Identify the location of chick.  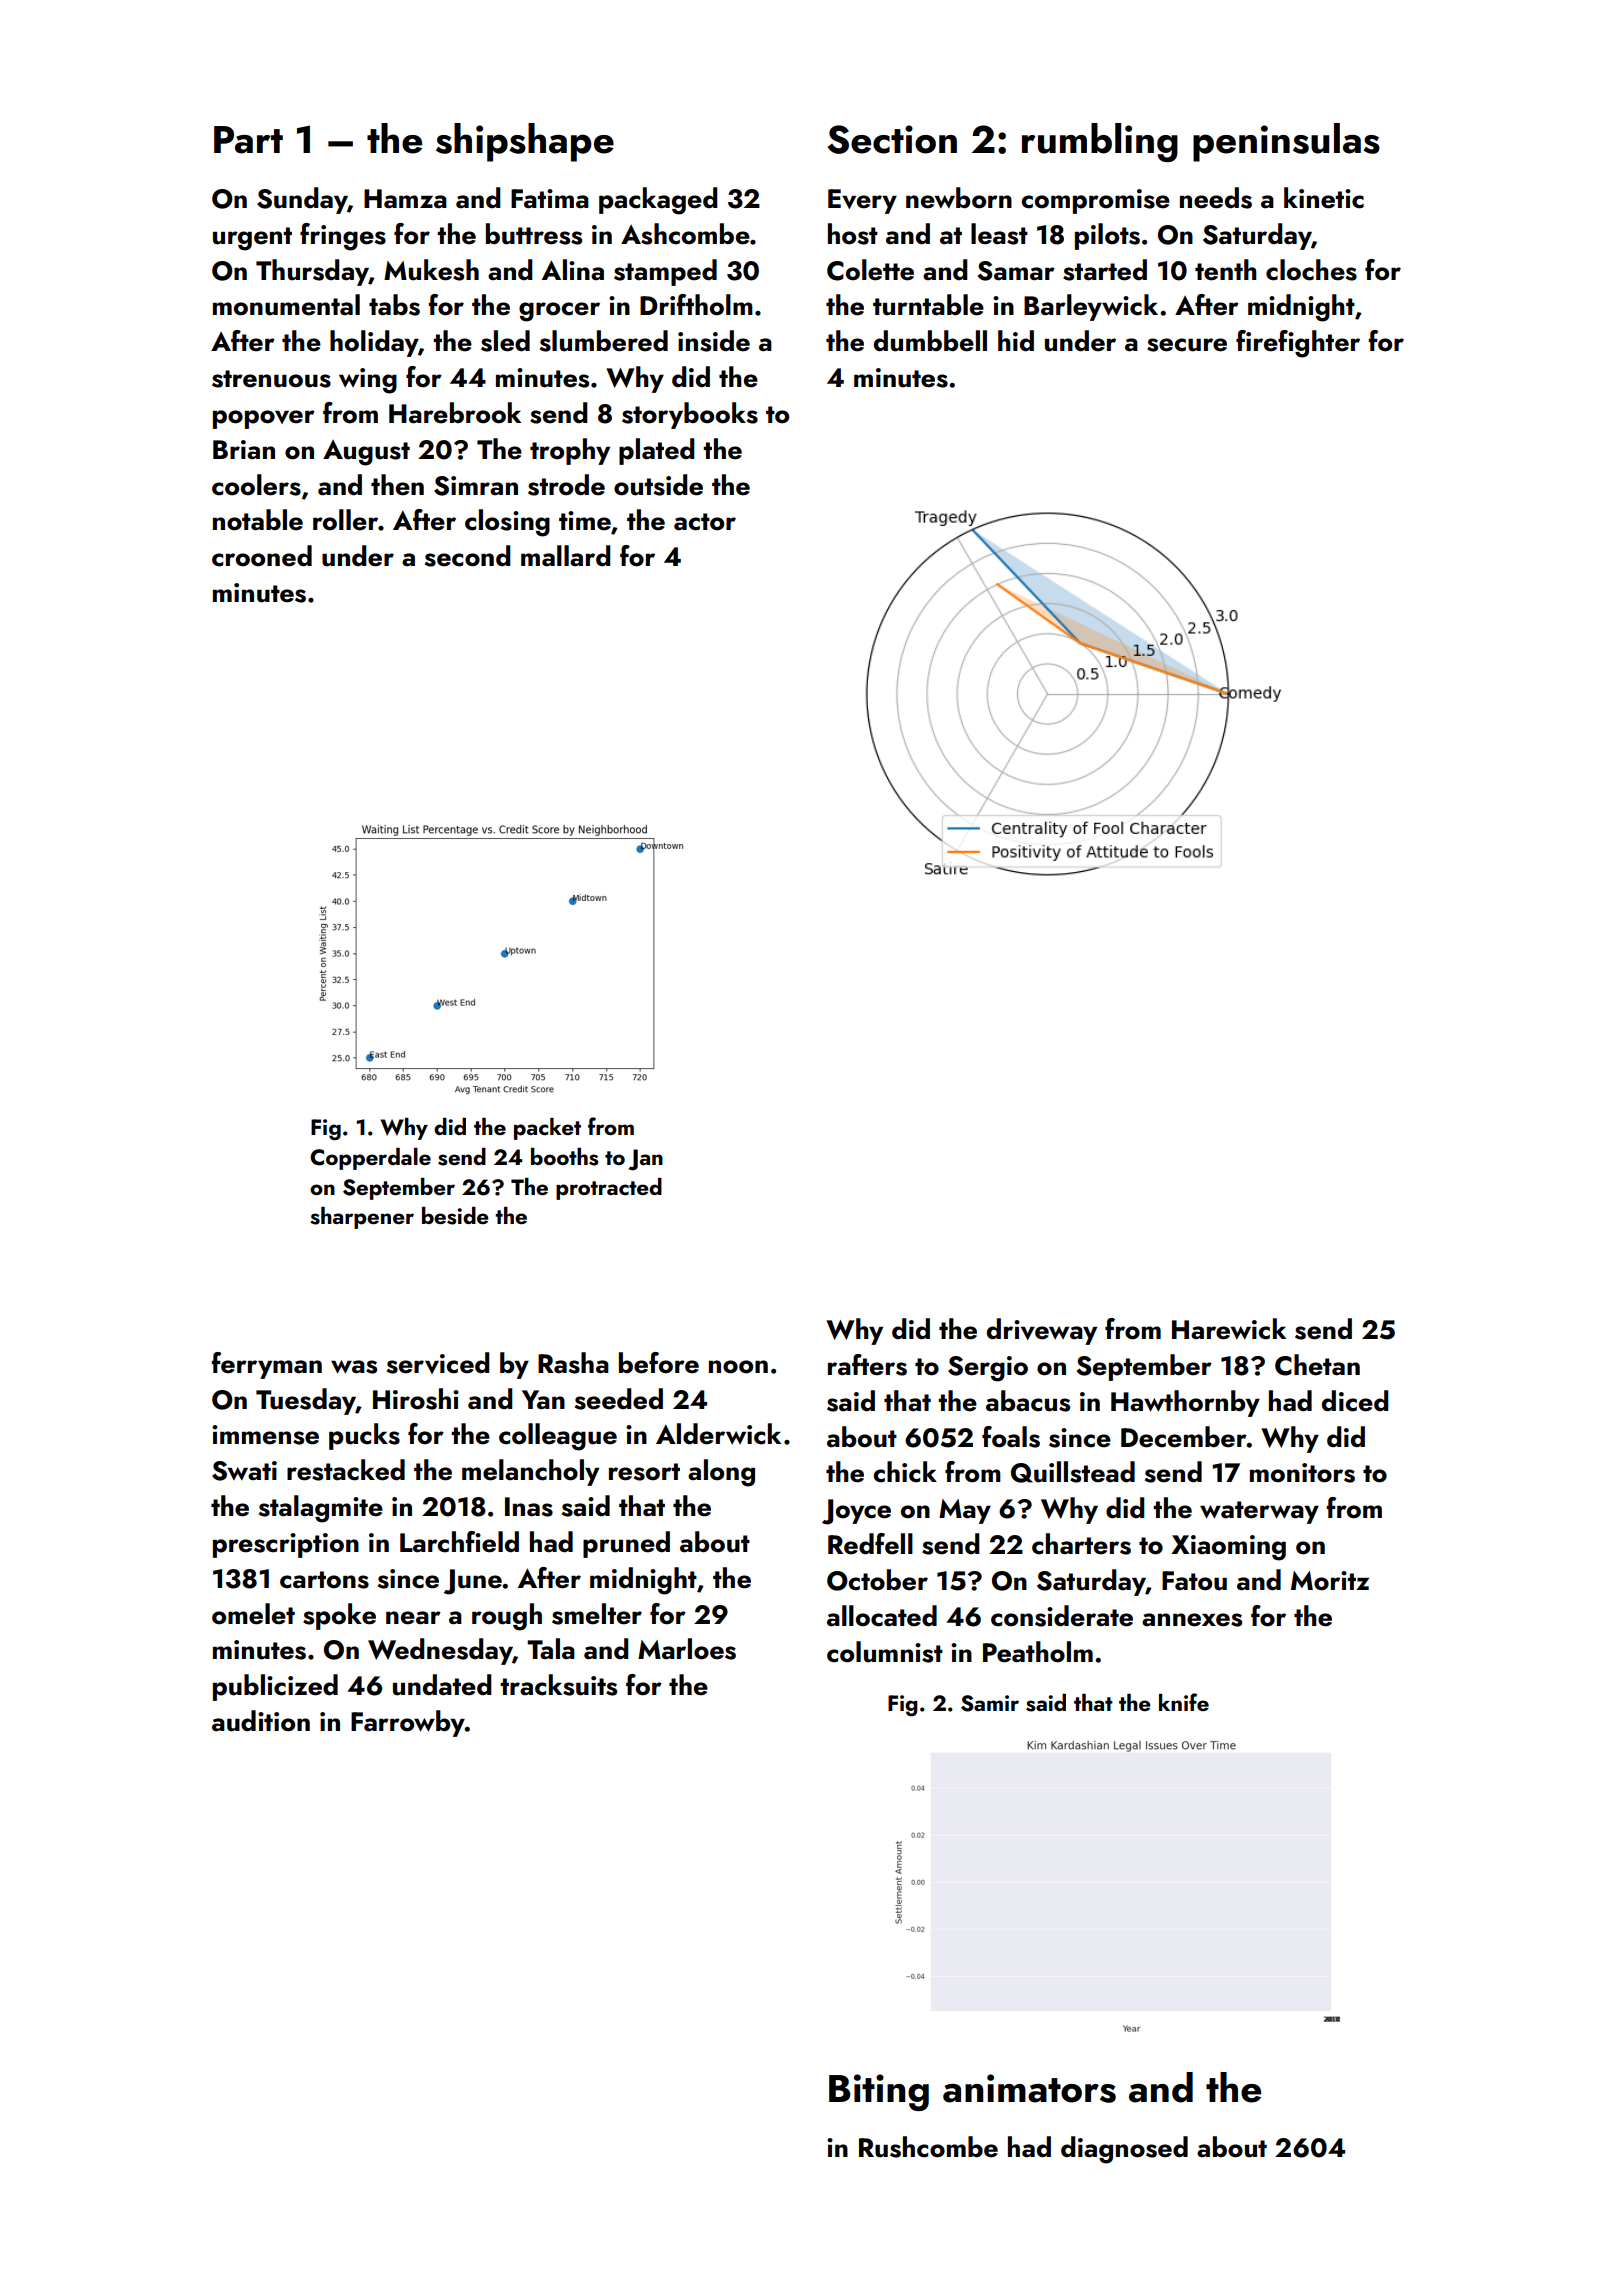
(905, 1472).
